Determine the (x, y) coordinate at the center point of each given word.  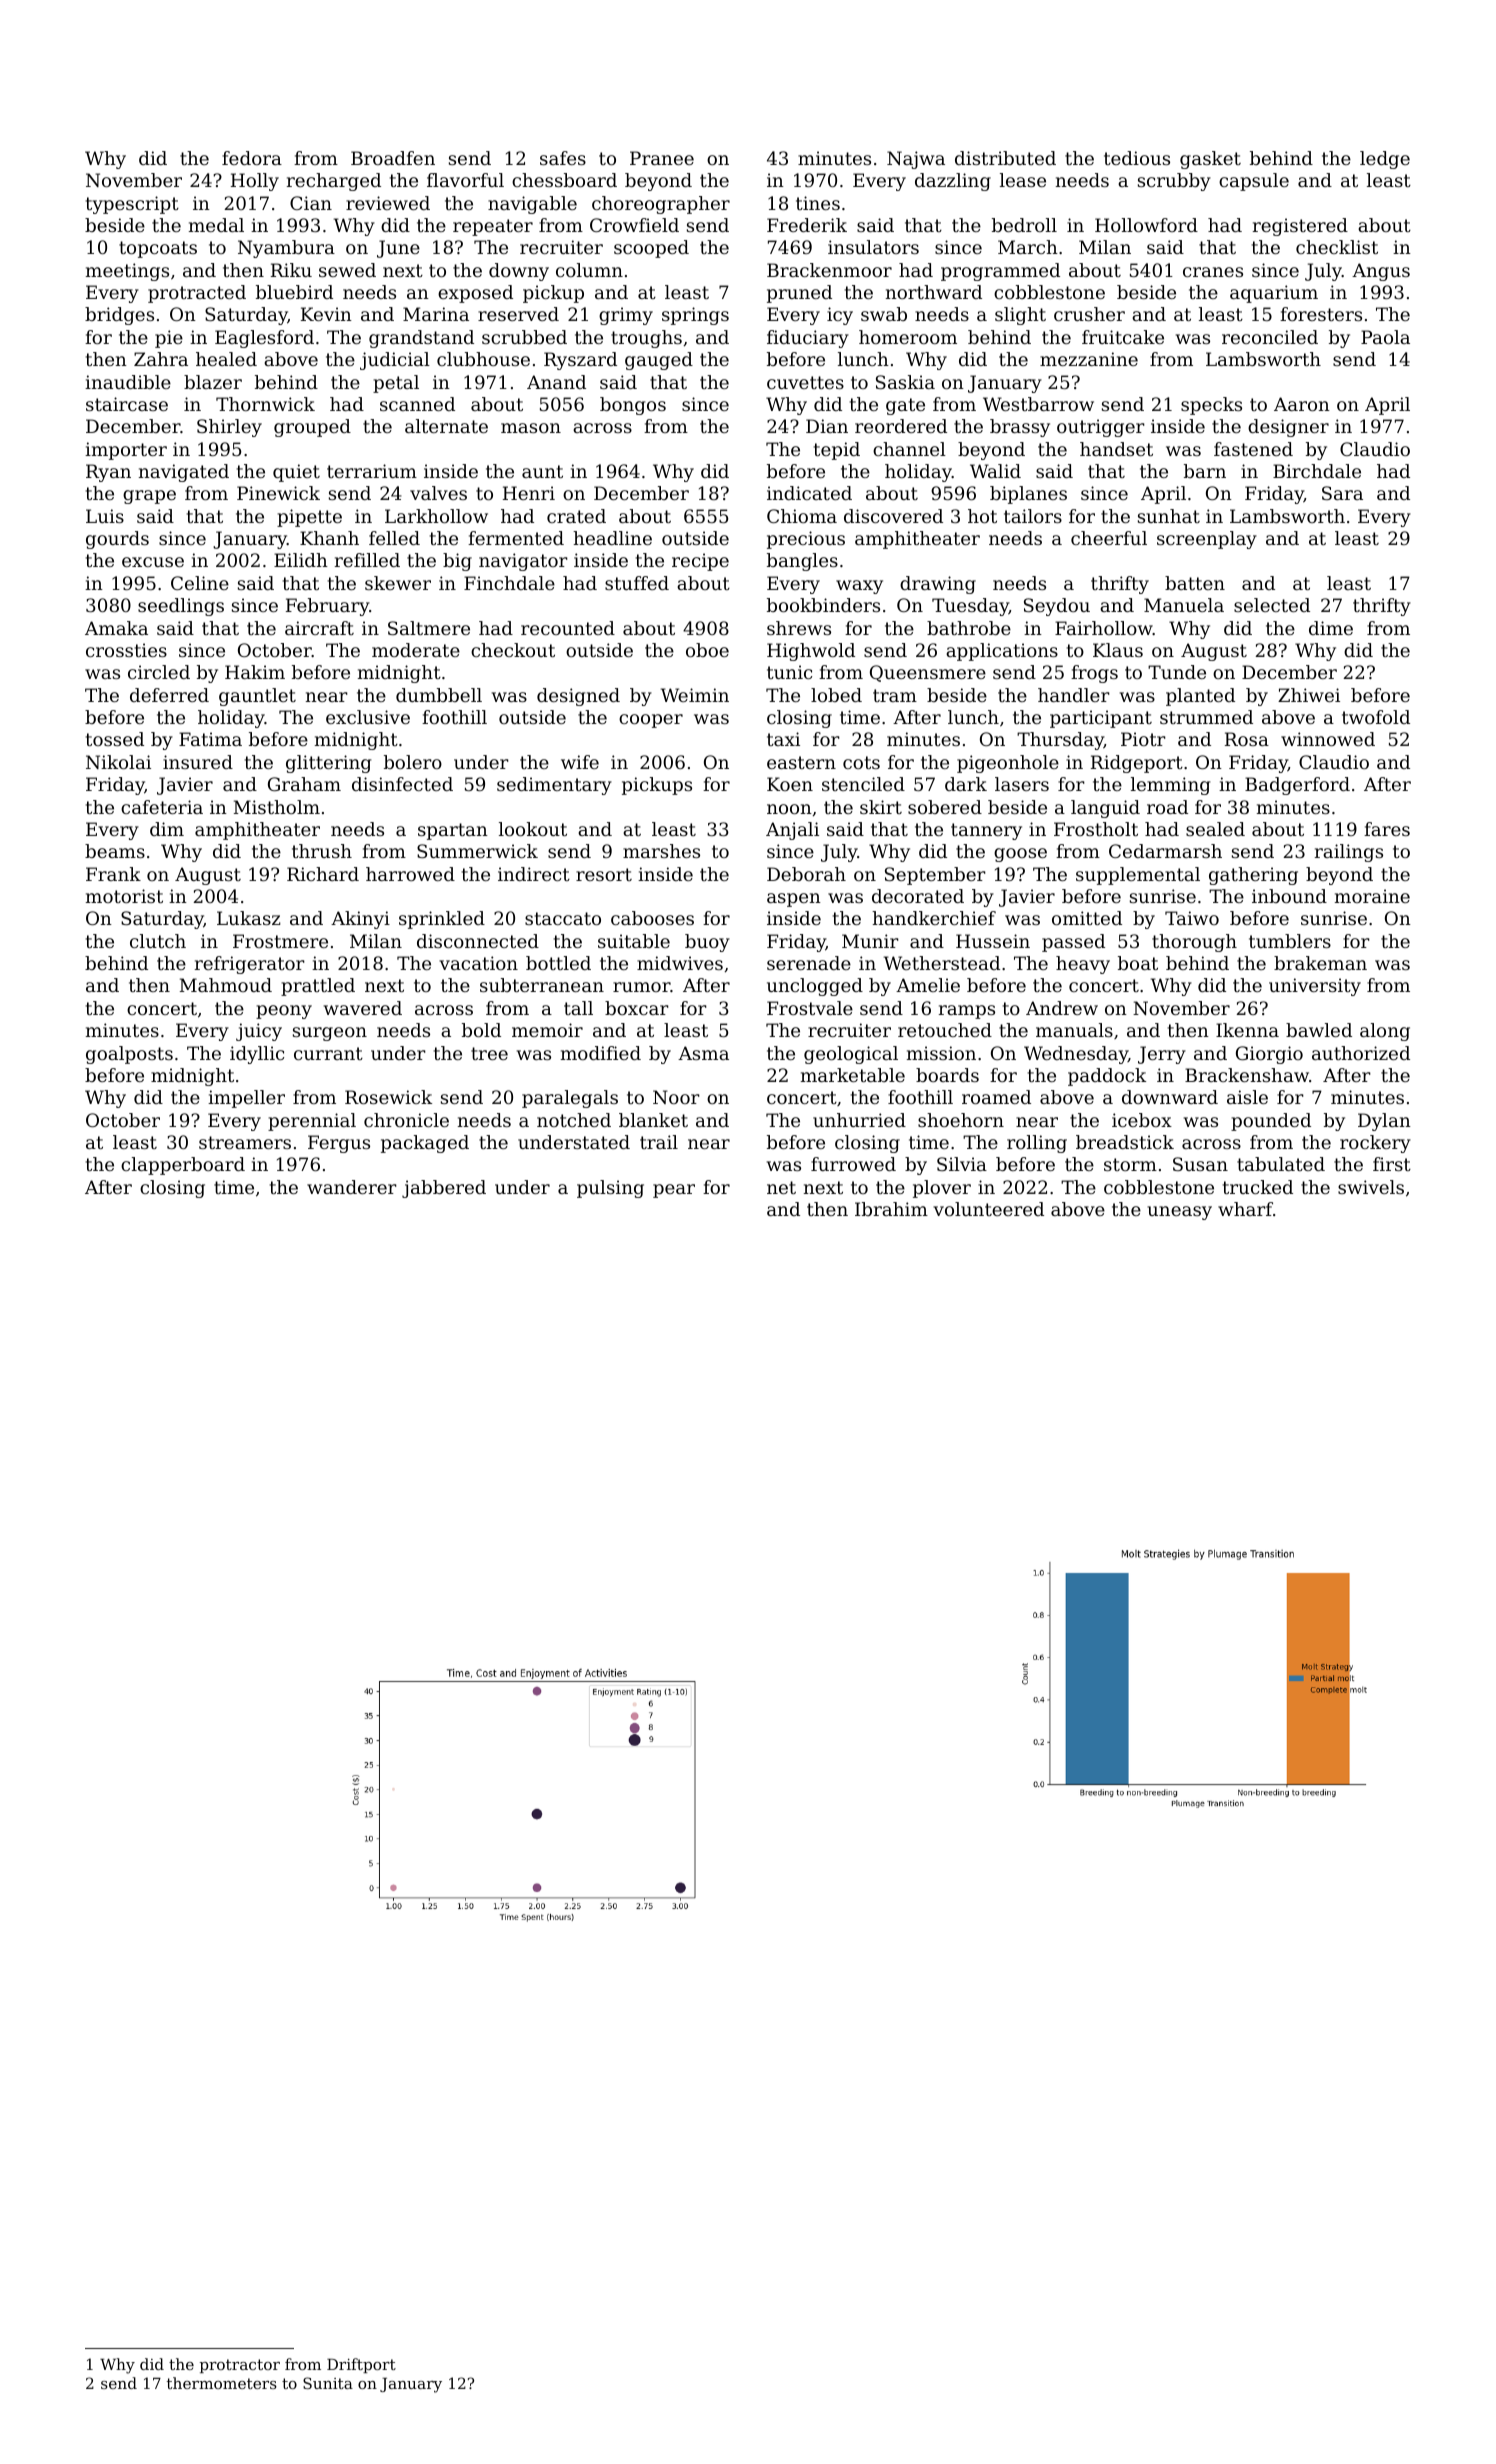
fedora (252, 158)
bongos (633, 406)
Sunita (328, 2383)
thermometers (222, 2383)
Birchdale (1317, 471)
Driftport (361, 2365)
